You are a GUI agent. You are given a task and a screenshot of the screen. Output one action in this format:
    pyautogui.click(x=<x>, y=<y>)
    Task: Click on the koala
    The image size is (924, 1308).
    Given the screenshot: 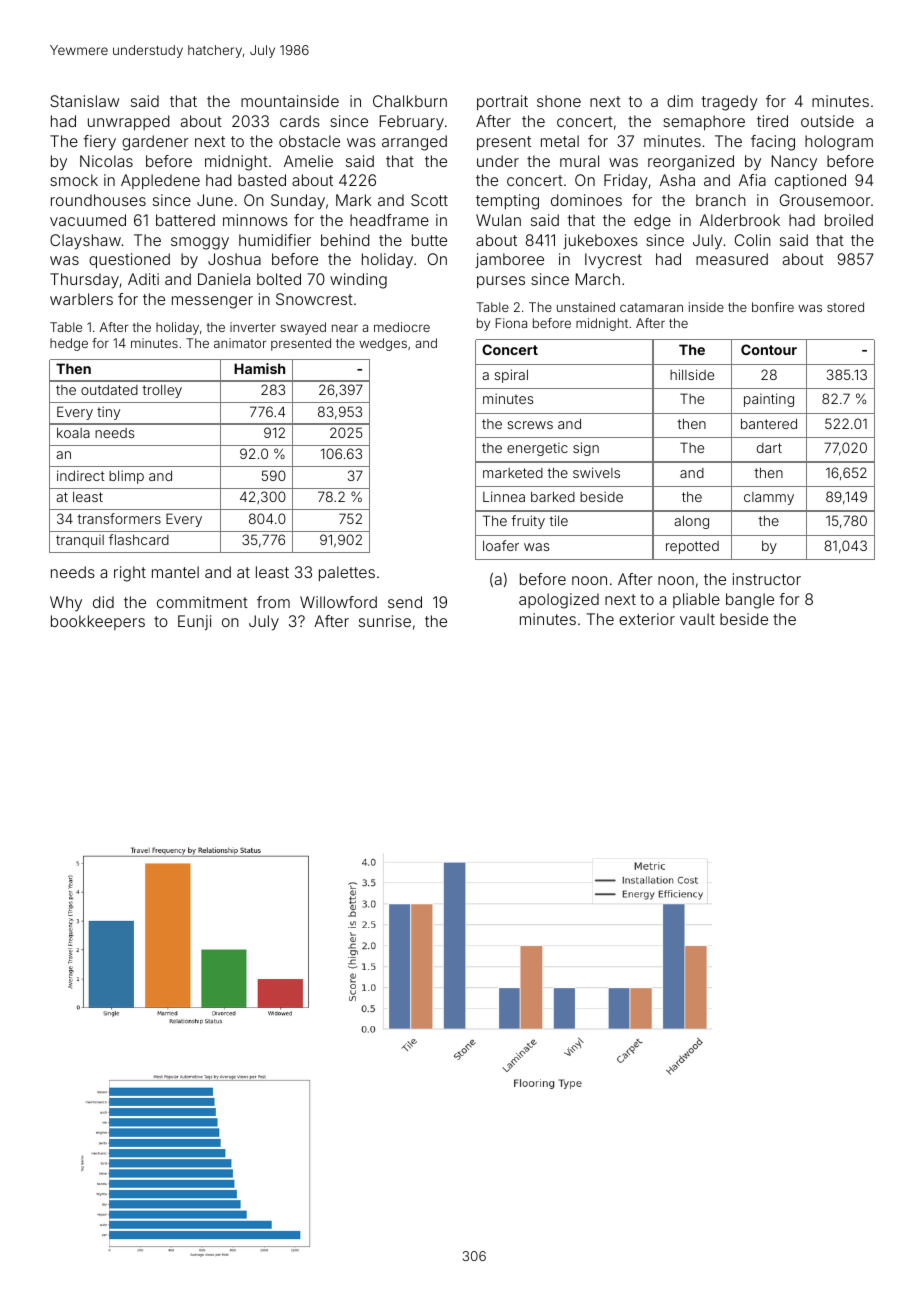 What is the action you would take?
    pyautogui.click(x=73, y=432)
